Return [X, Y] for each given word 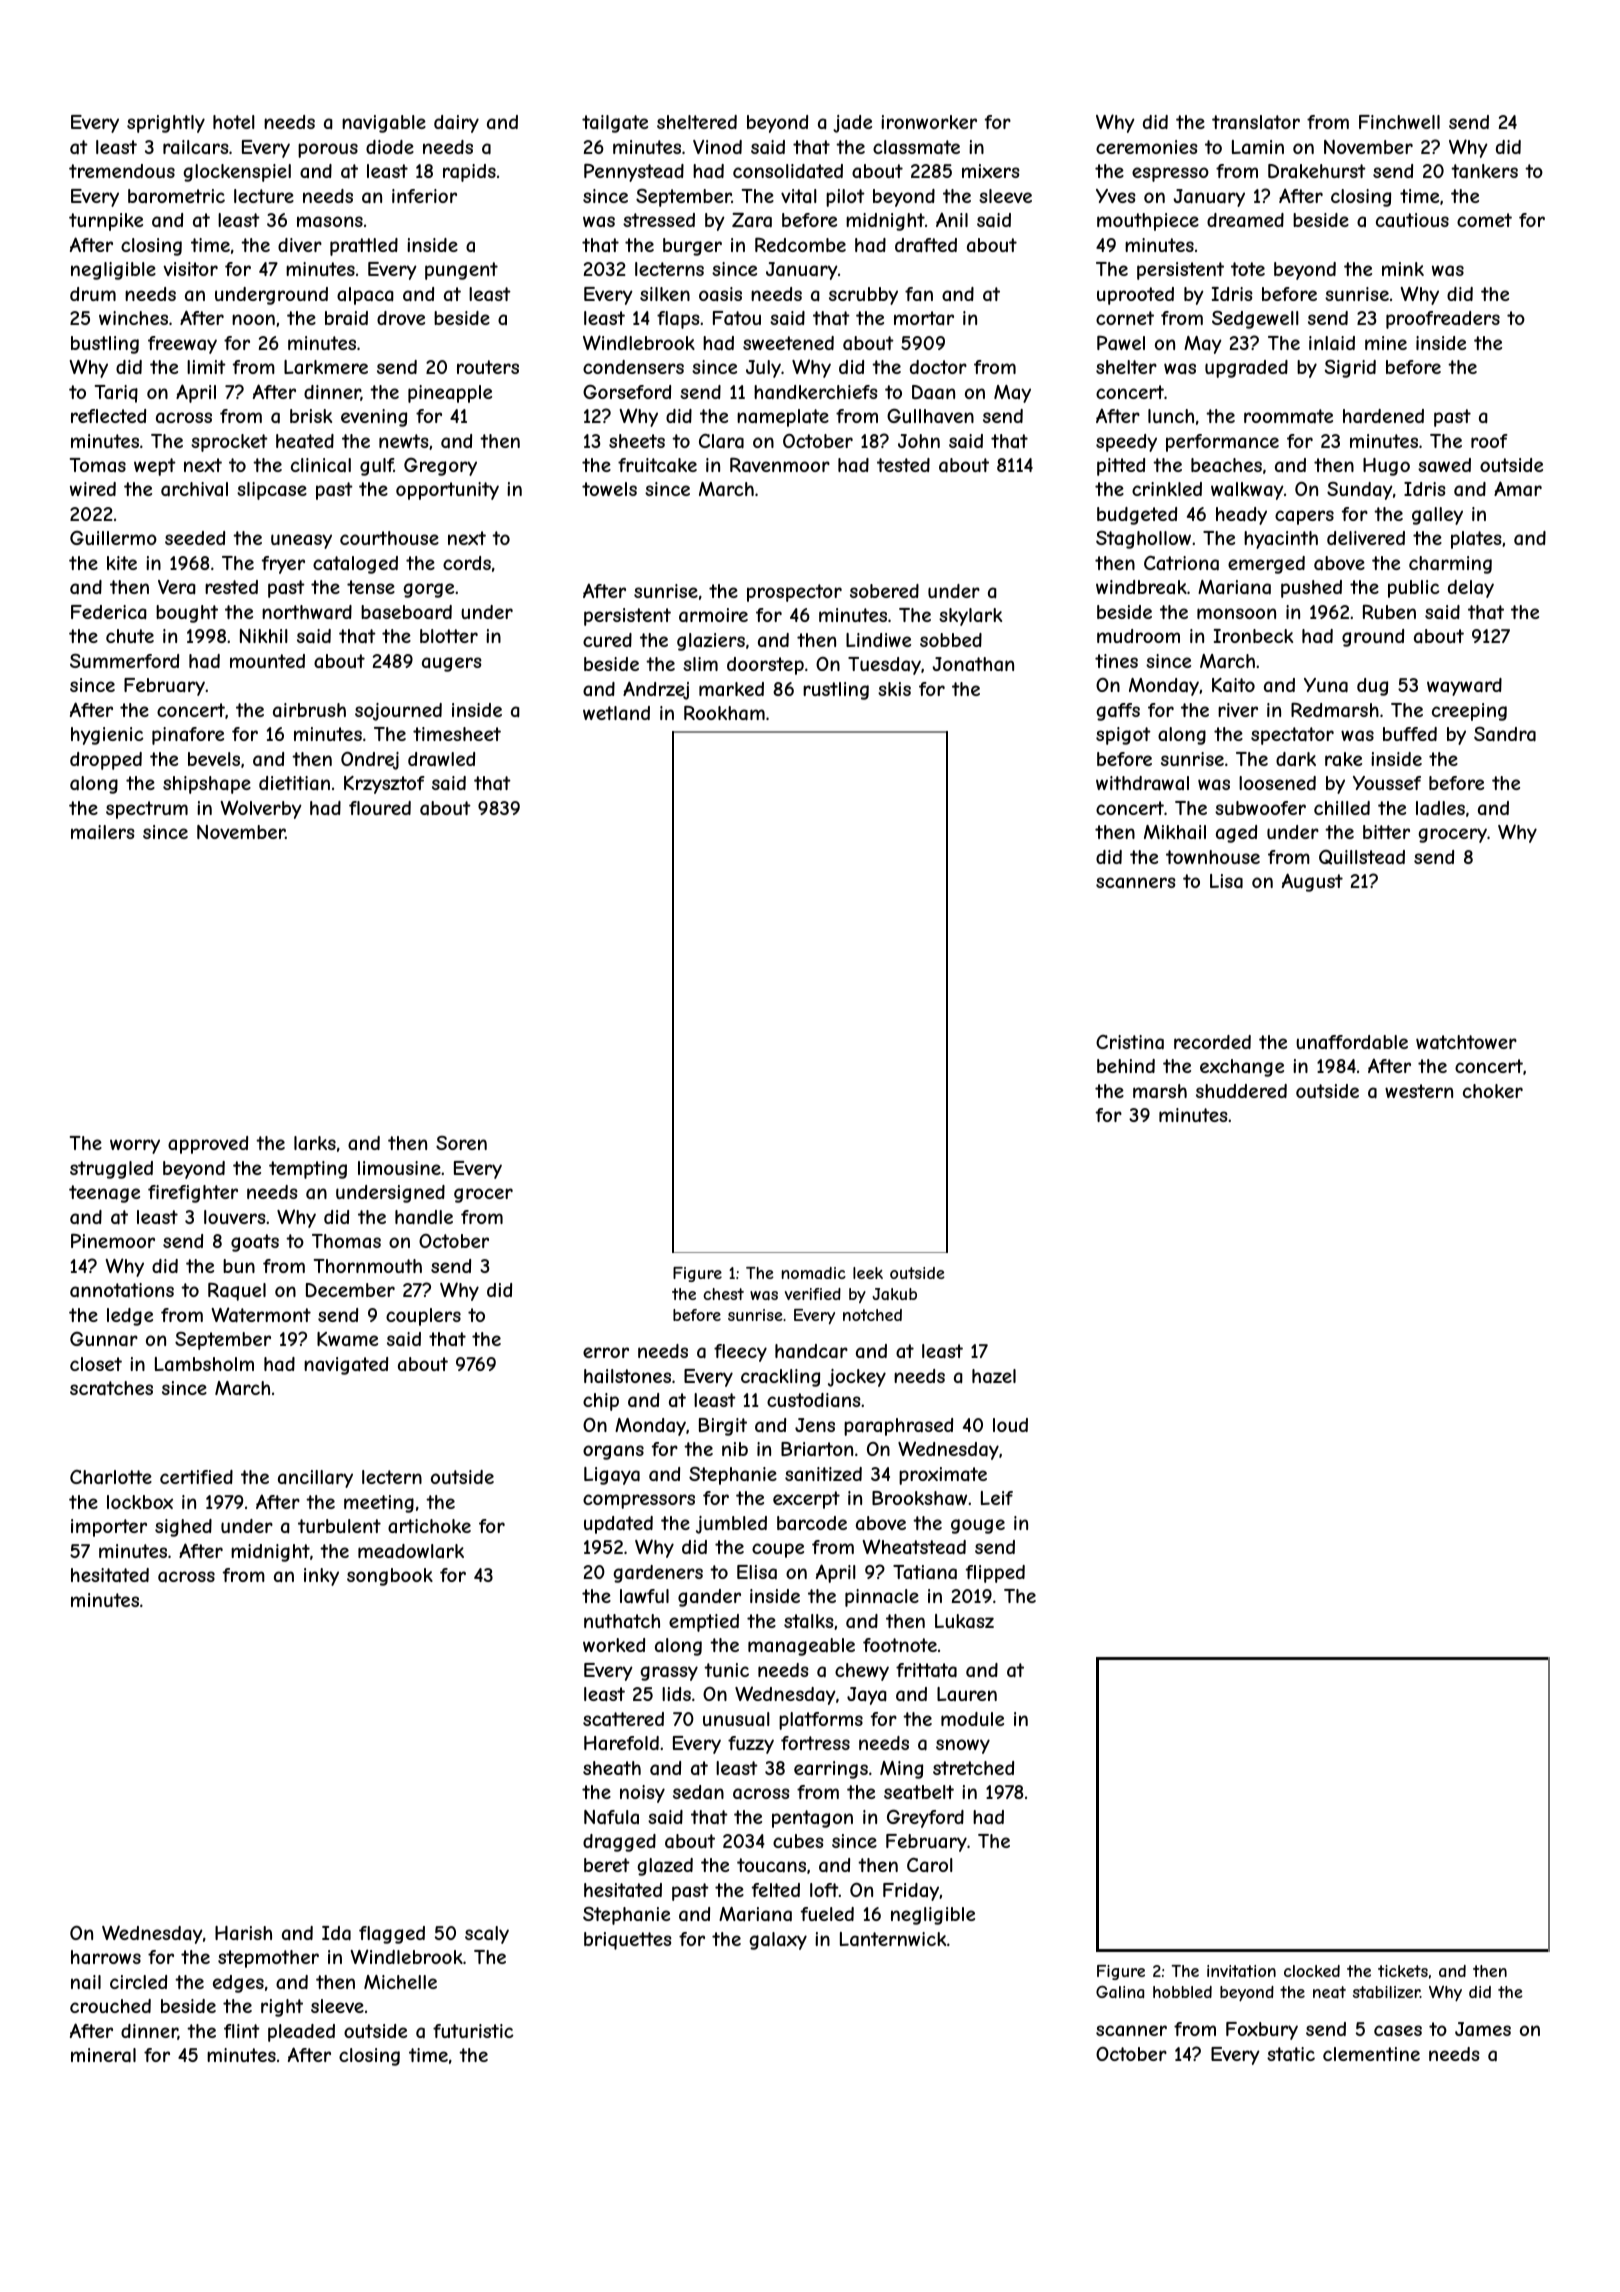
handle [424, 1217]
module [972, 1719]
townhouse [1213, 857]
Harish [243, 1933]
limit [206, 367]
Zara [752, 220]
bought [187, 614]
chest [723, 1294]
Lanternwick [893, 1939]
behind [1126, 1066]
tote [1248, 269]
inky [321, 1577]
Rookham [724, 713]
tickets [1403, 1971]
